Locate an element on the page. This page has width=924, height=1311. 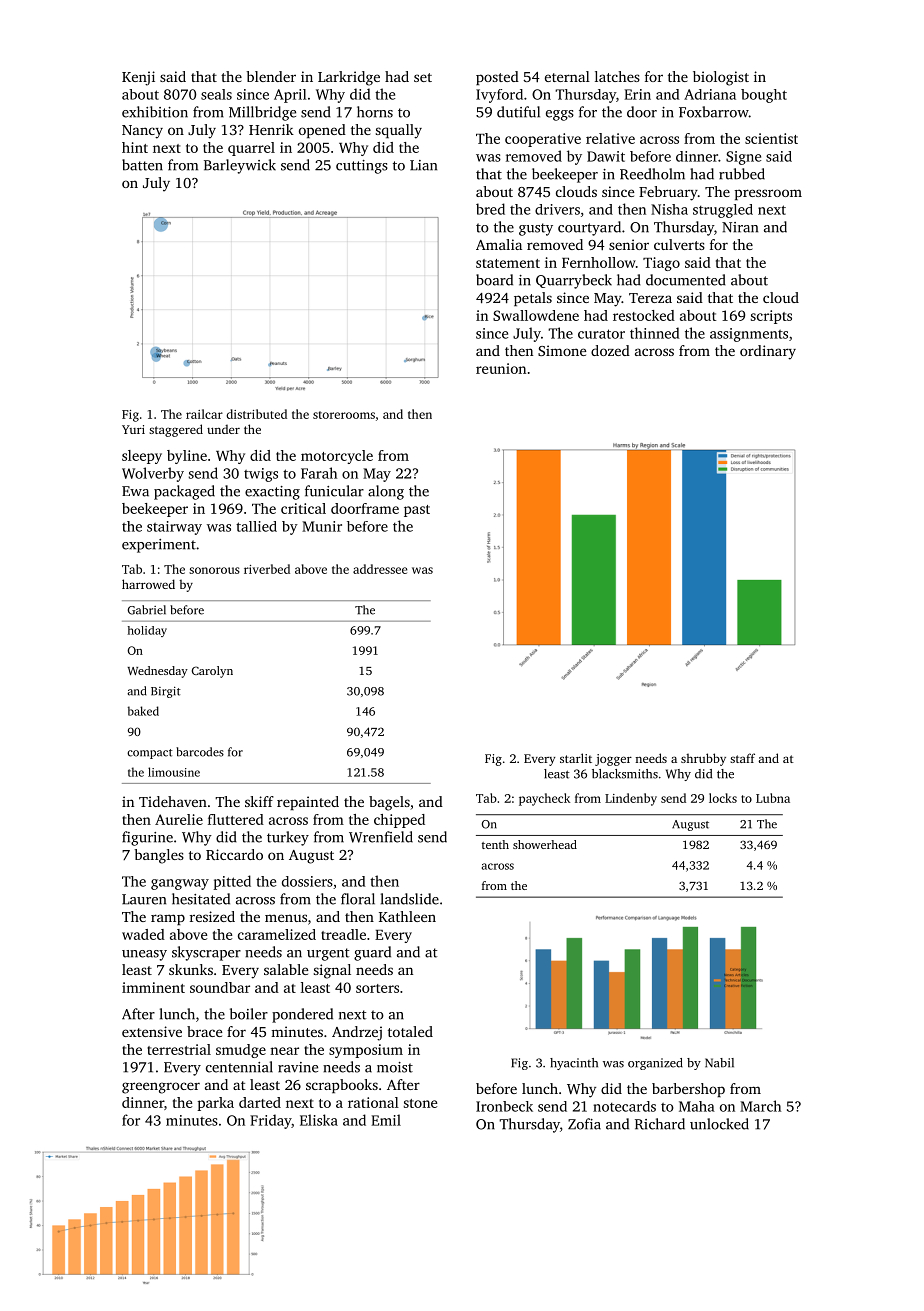
menus is located at coordinates (286, 918).
